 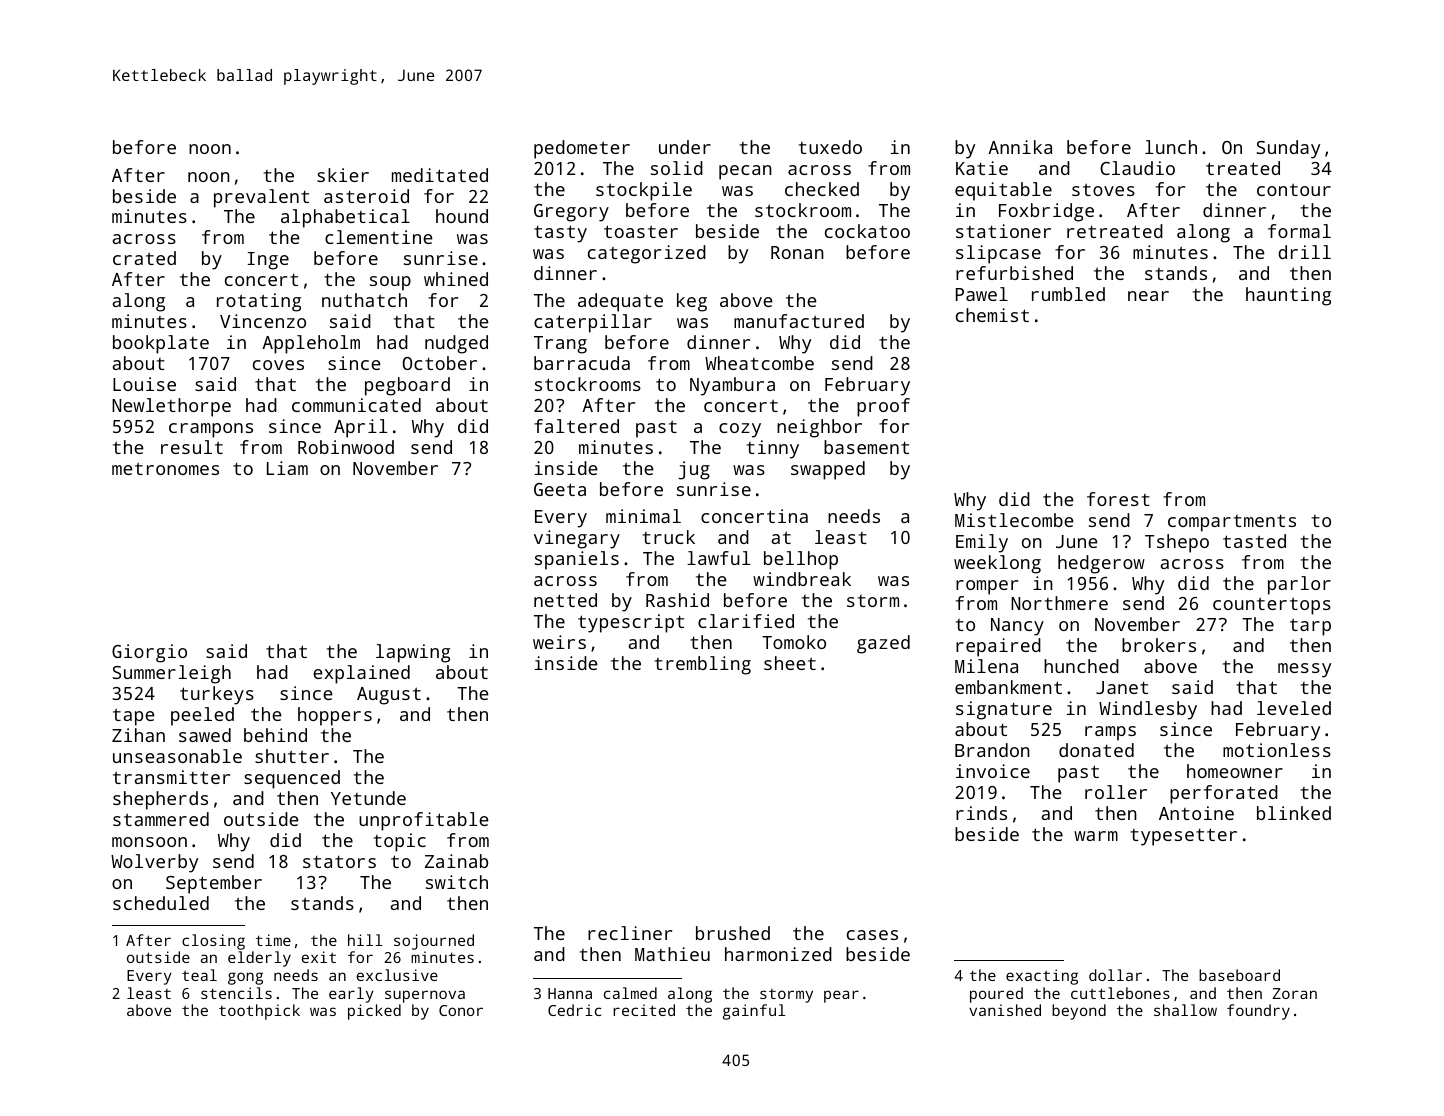 I want to click on stationer, so click(x=1003, y=231).
